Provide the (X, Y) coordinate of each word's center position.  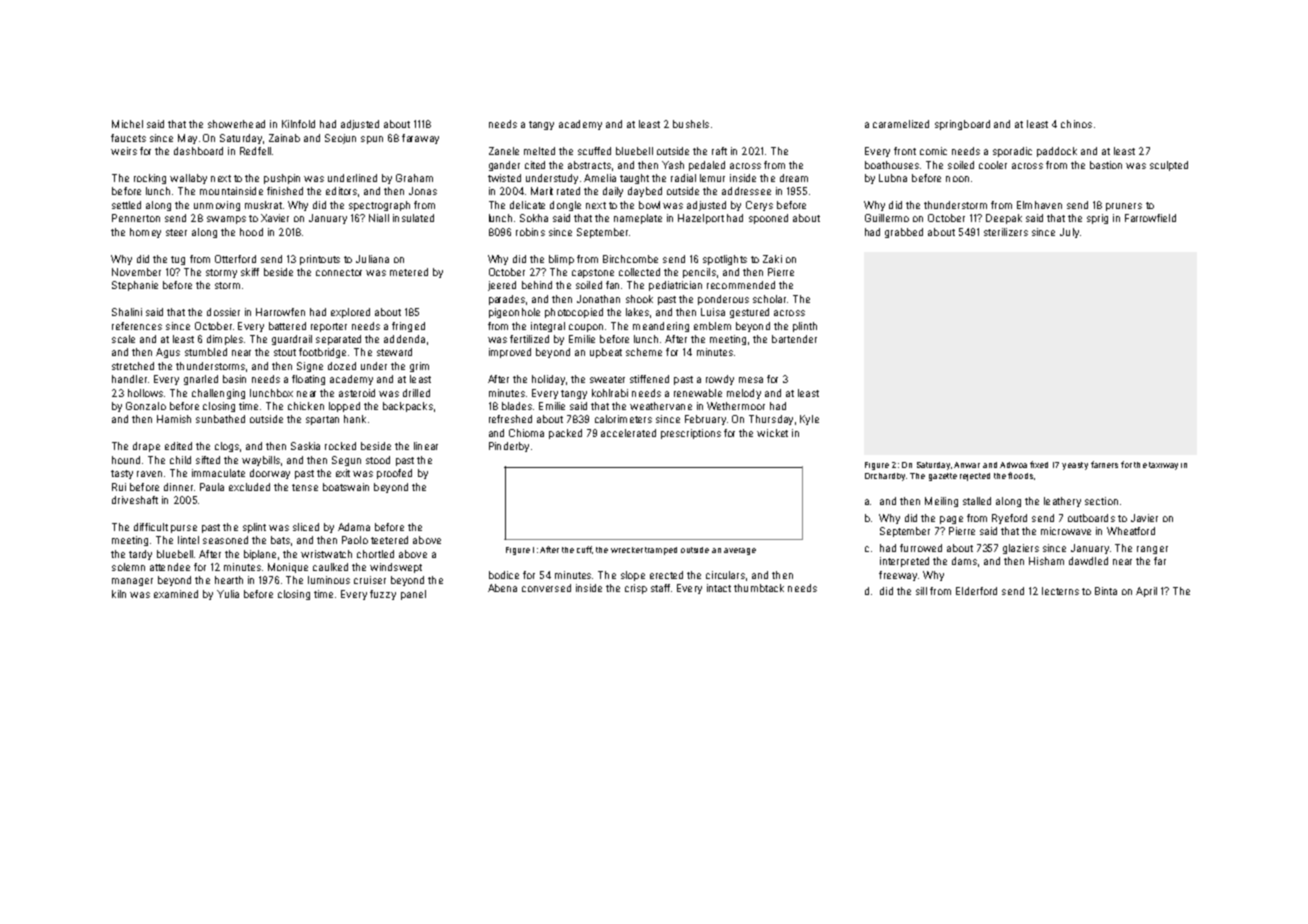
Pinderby (509, 447)
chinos (1076, 124)
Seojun (340, 139)
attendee (170, 567)
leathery (1062, 502)
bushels (691, 124)
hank (355, 419)
